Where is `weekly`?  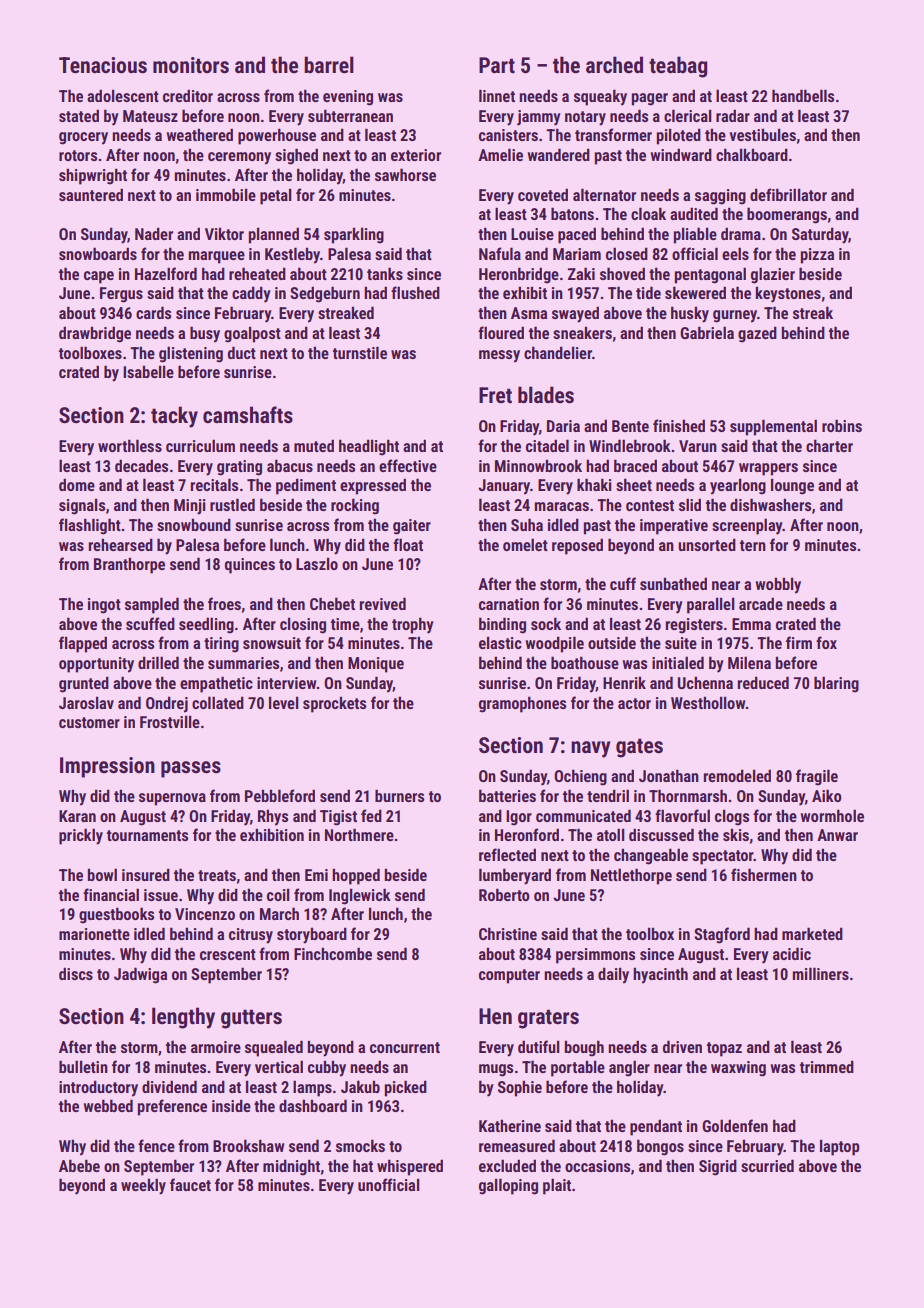 weekly is located at coordinates (143, 1186).
